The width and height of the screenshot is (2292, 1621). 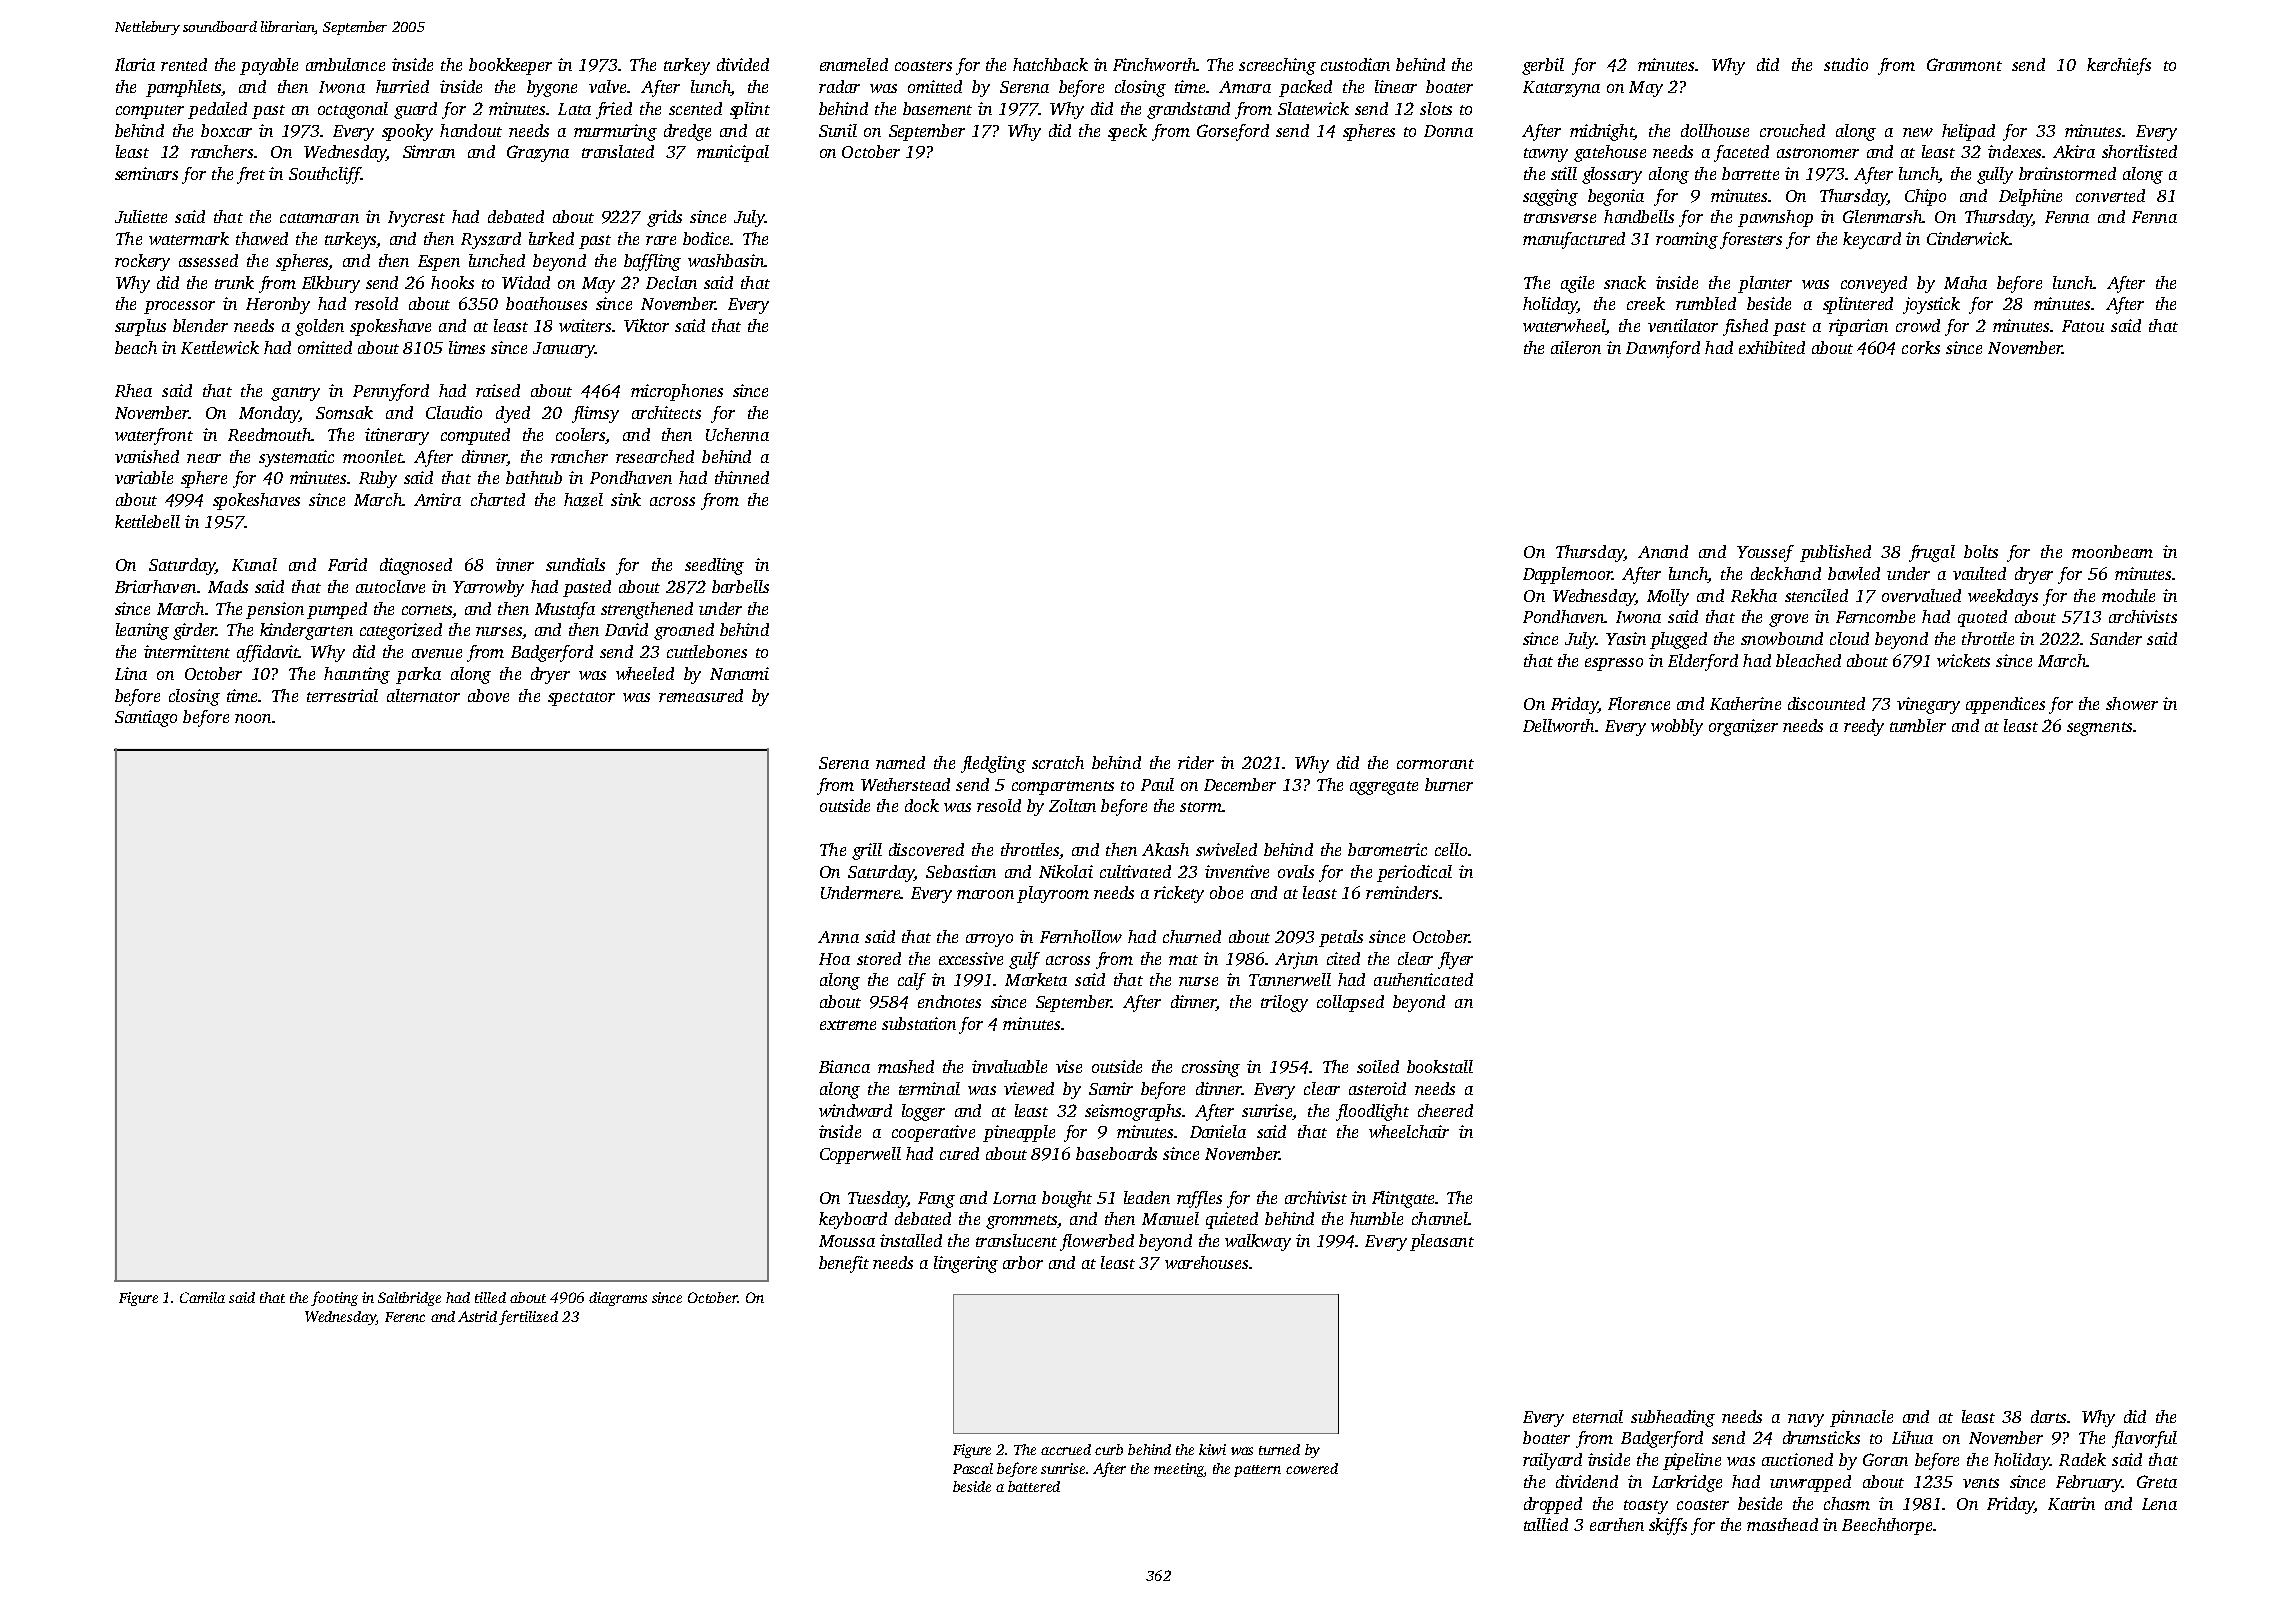 I want to click on barbells, so click(x=740, y=586).
